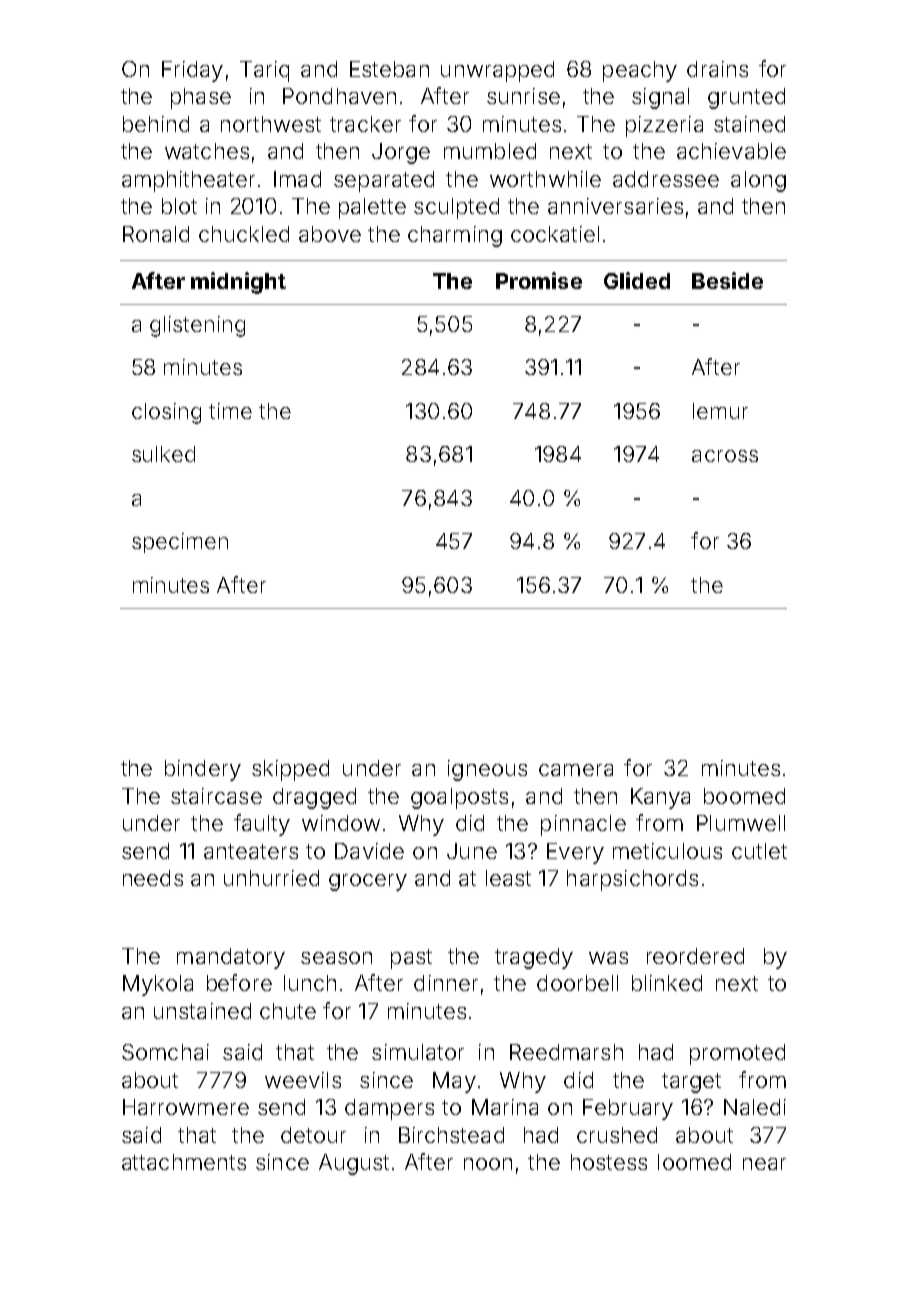  Describe the element at coordinates (192, 71) in the screenshot. I see `Friday` at that location.
